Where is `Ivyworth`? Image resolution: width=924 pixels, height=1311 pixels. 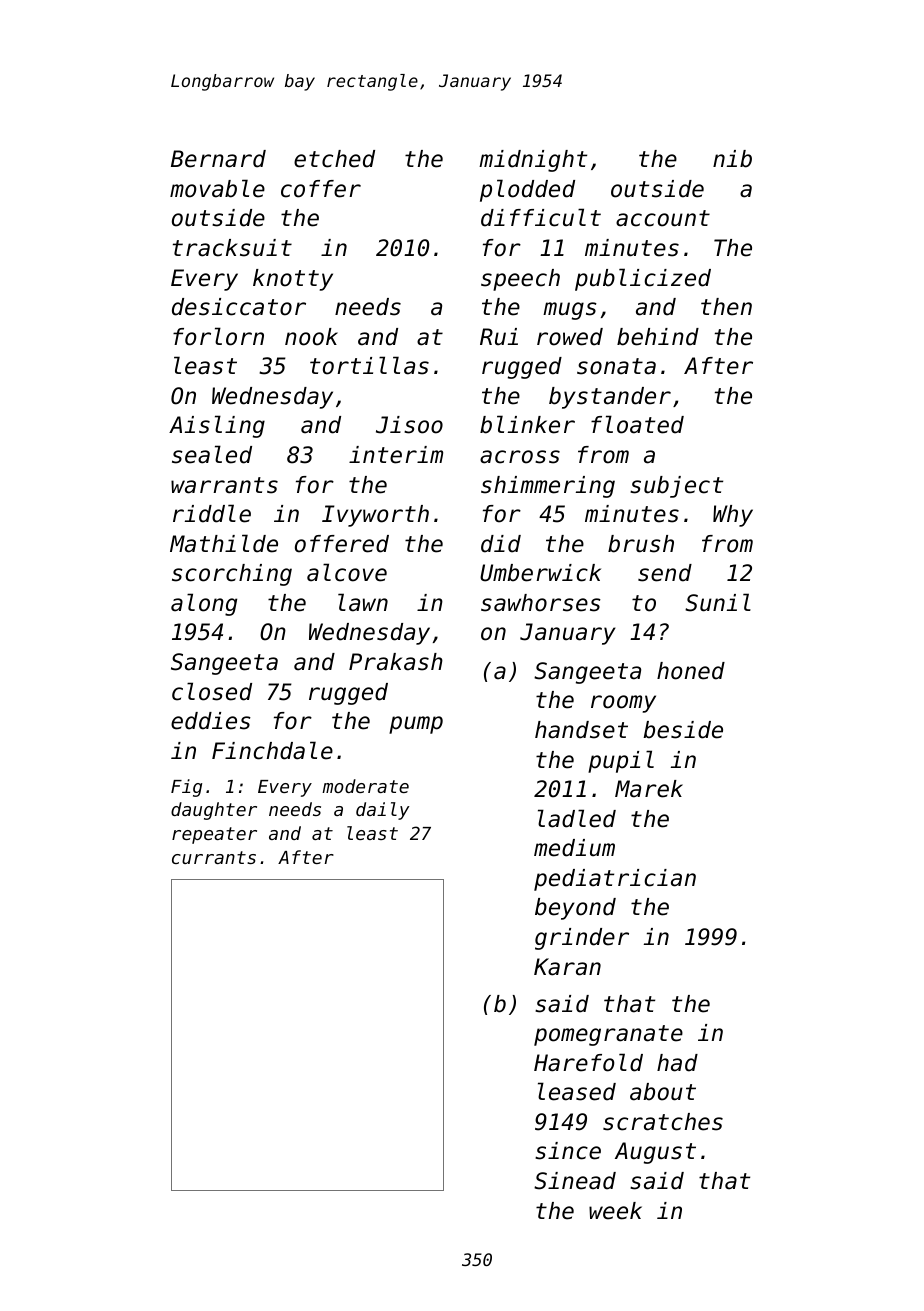 Ivyworth is located at coordinates (375, 516).
